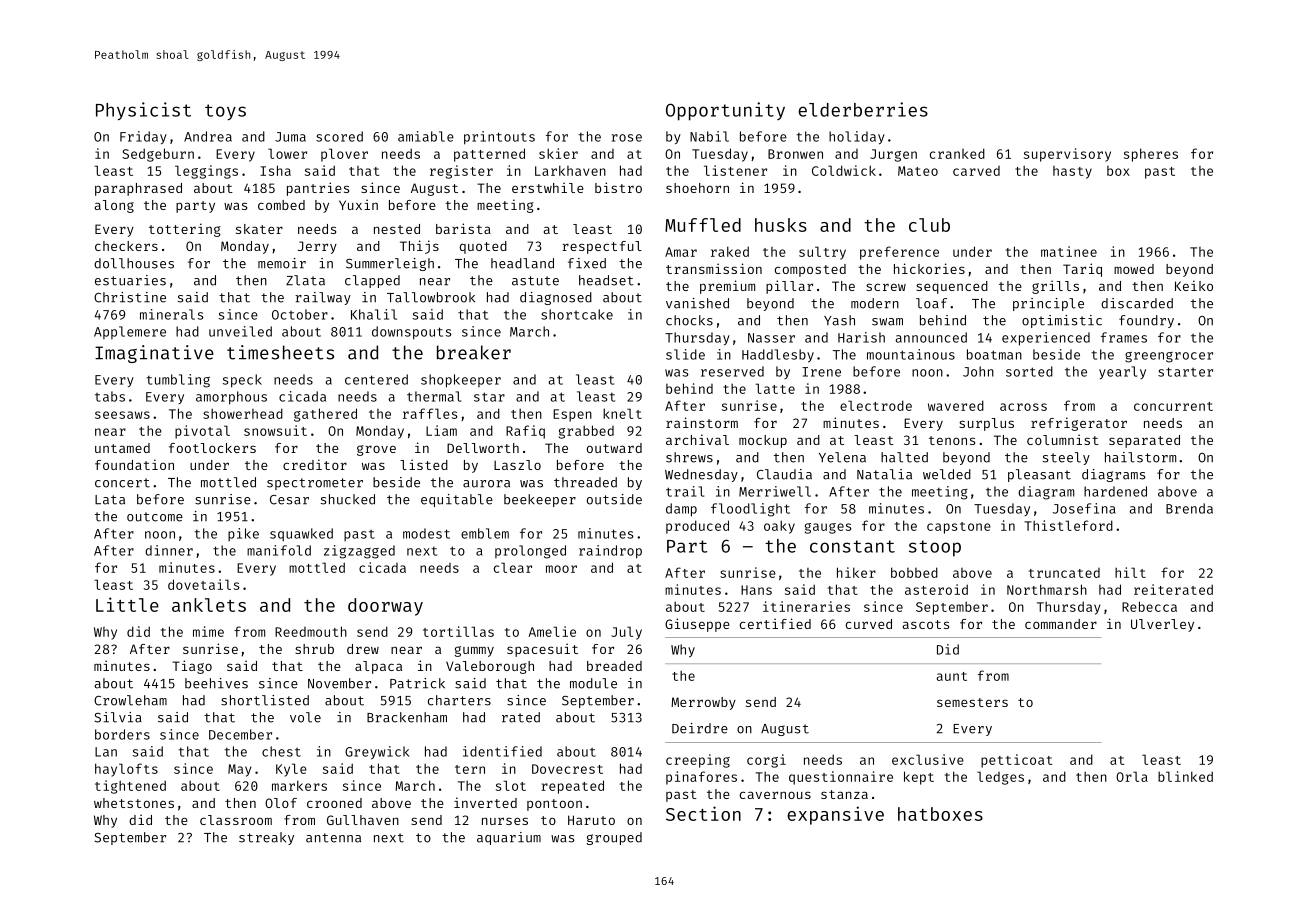 This image has width=1308, height=924. Describe the element at coordinates (225, 112) in the image. I see `toys` at that location.
